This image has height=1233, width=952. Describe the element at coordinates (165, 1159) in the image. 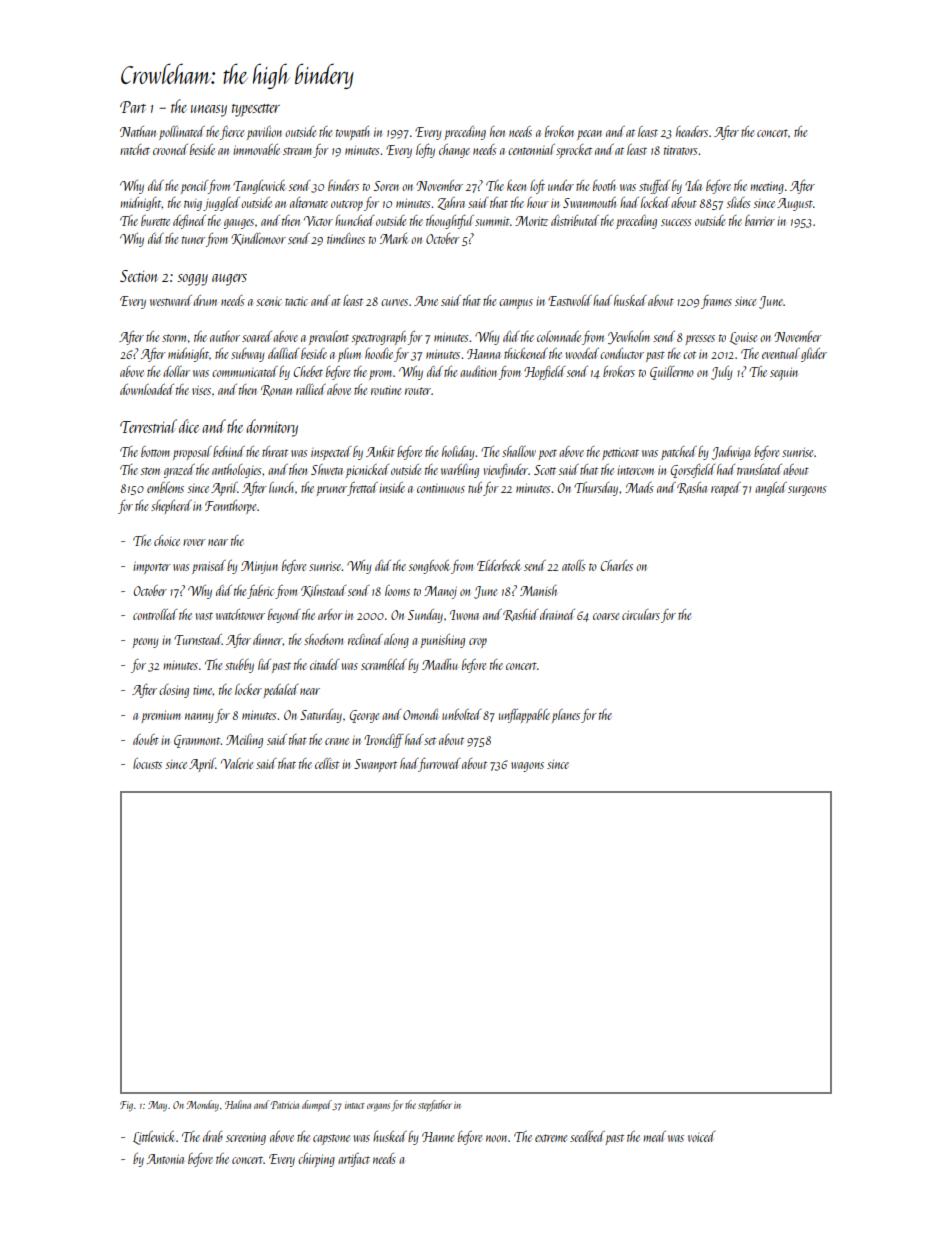

I see `Antonia` at that location.
